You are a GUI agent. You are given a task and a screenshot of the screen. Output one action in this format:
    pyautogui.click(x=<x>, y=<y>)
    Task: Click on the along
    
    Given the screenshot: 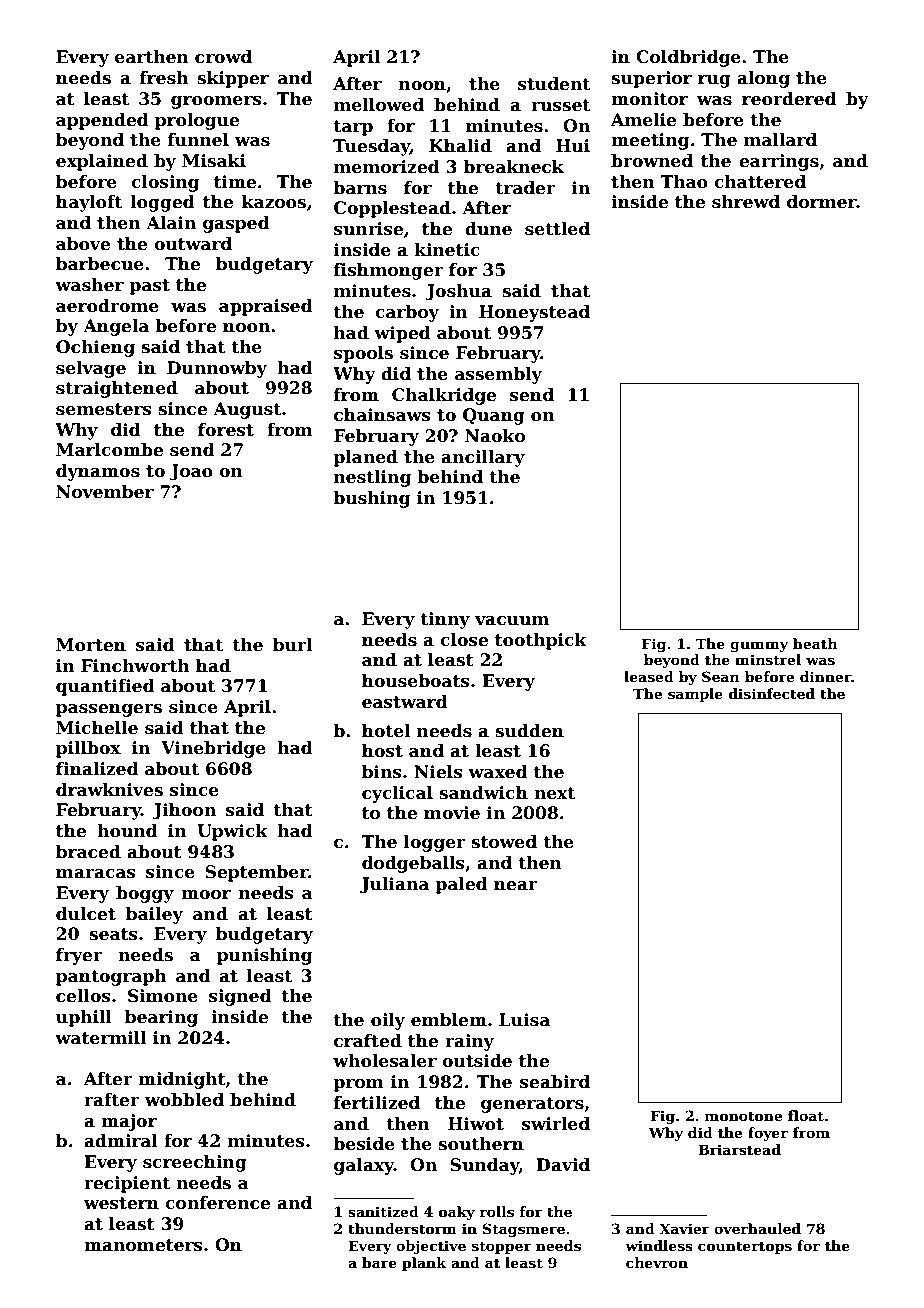 What is the action you would take?
    pyautogui.click(x=763, y=79)
